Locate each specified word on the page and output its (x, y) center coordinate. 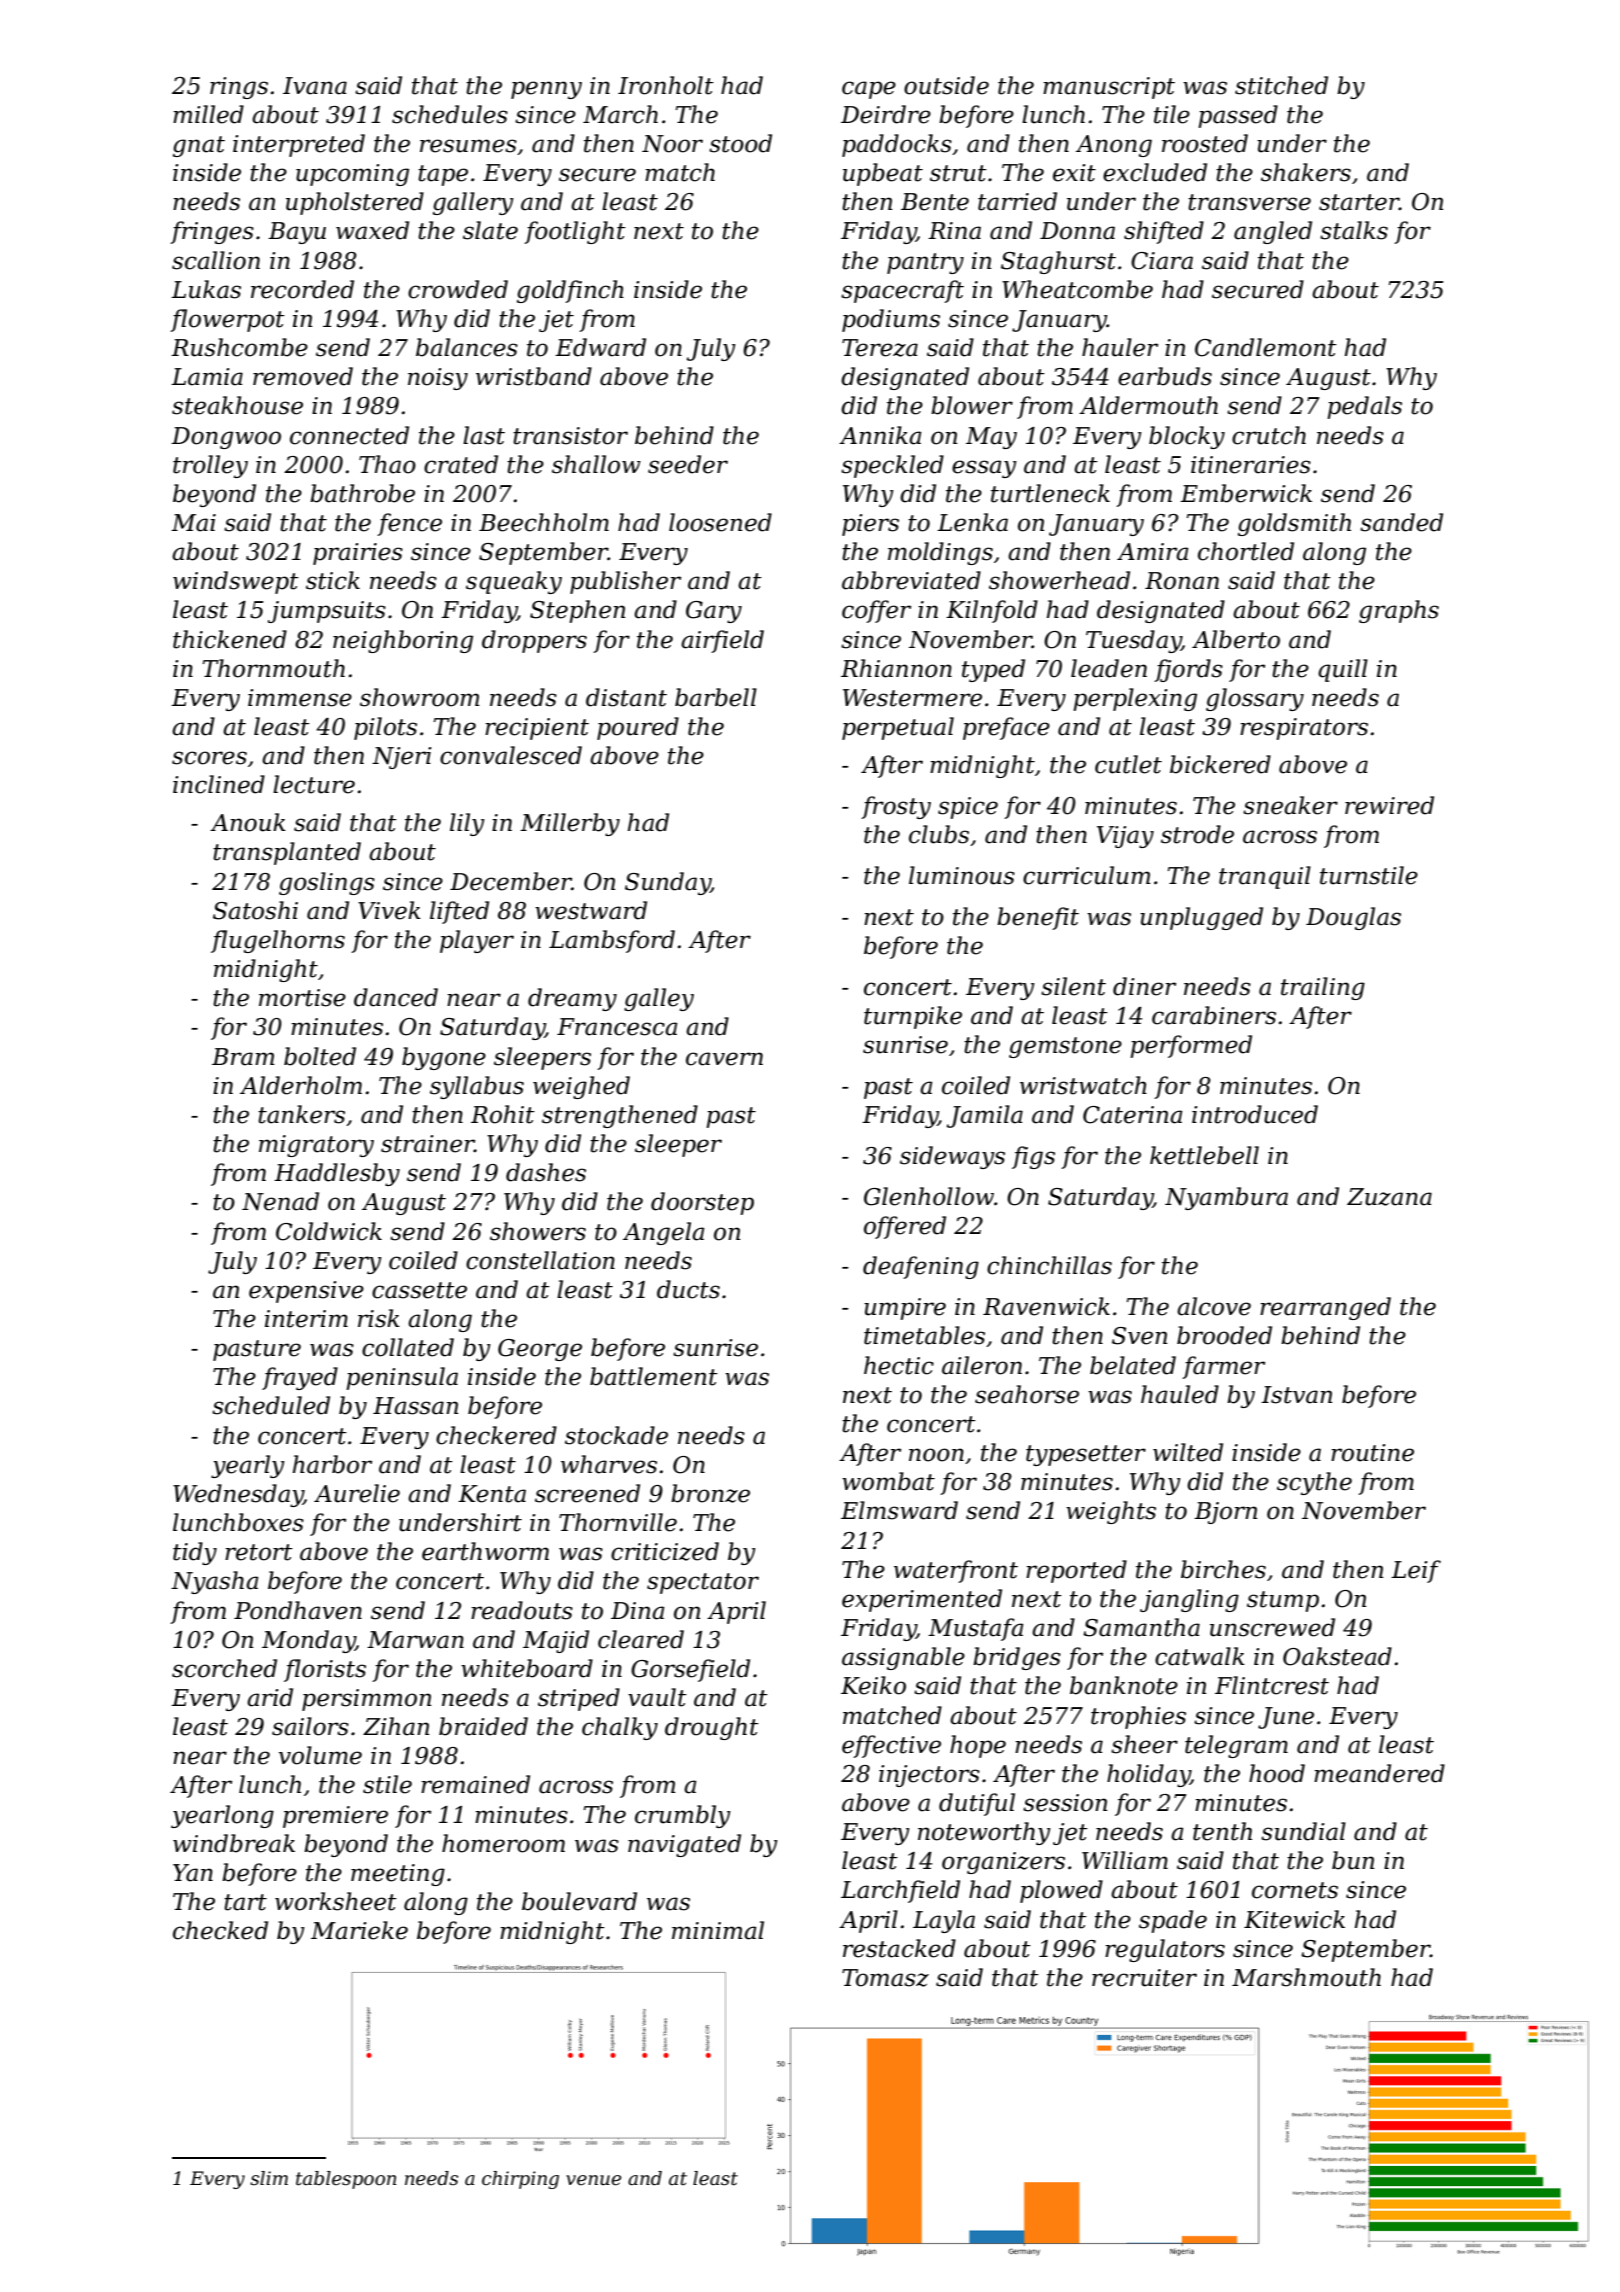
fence (409, 524)
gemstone (1065, 1047)
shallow (596, 464)
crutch (1269, 435)
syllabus (477, 1087)
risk (379, 1318)
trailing (1323, 988)
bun (1353, 1860)
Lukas (206, 289)
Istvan (1297, 1395)
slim (269, 2178)
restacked (899, 1948)
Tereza (880, 348)
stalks (1354, 230)
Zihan (396, 1726)
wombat (888, 1481)
